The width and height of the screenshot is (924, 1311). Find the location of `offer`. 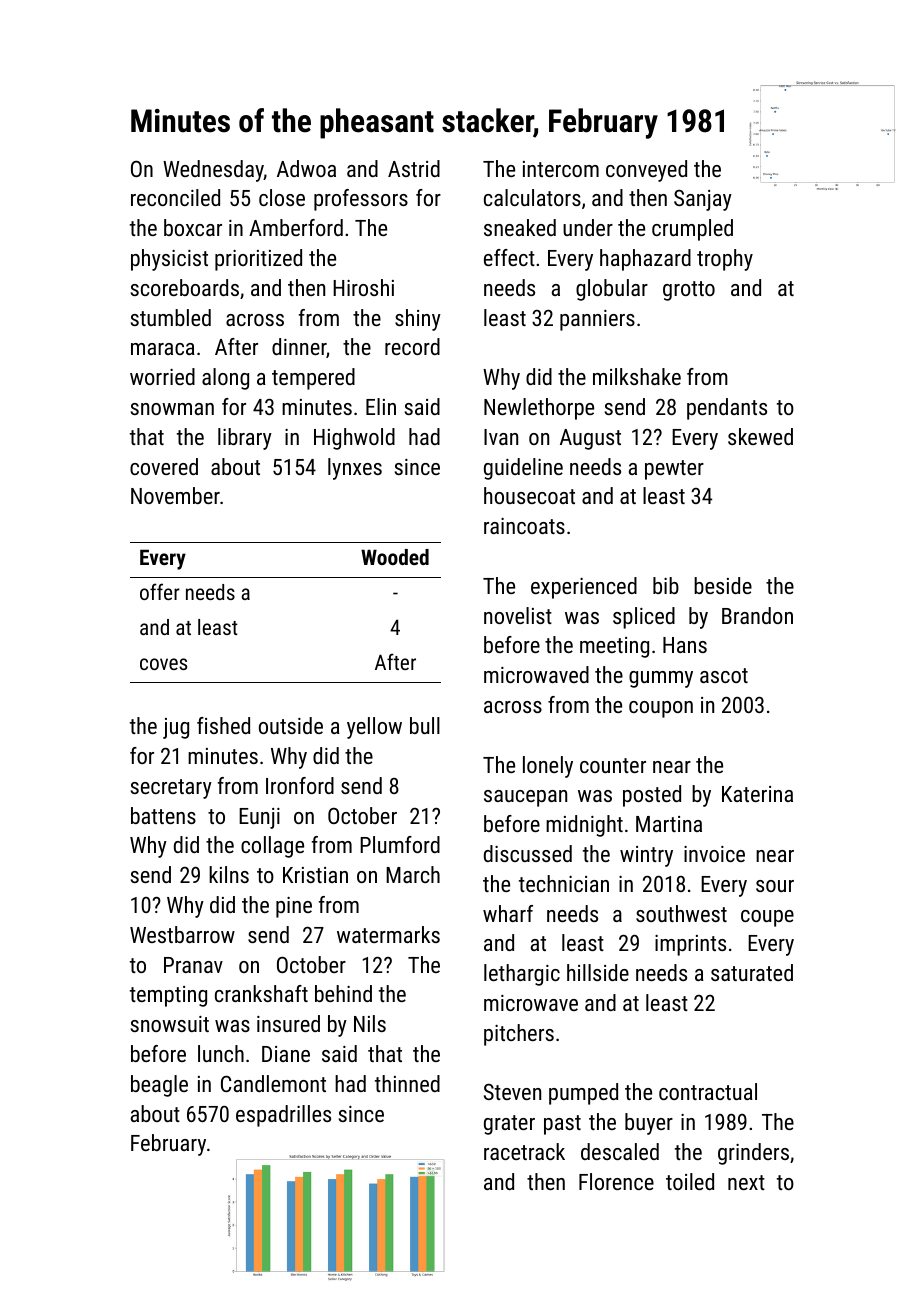

offer is located at coordinates (160, 591).
